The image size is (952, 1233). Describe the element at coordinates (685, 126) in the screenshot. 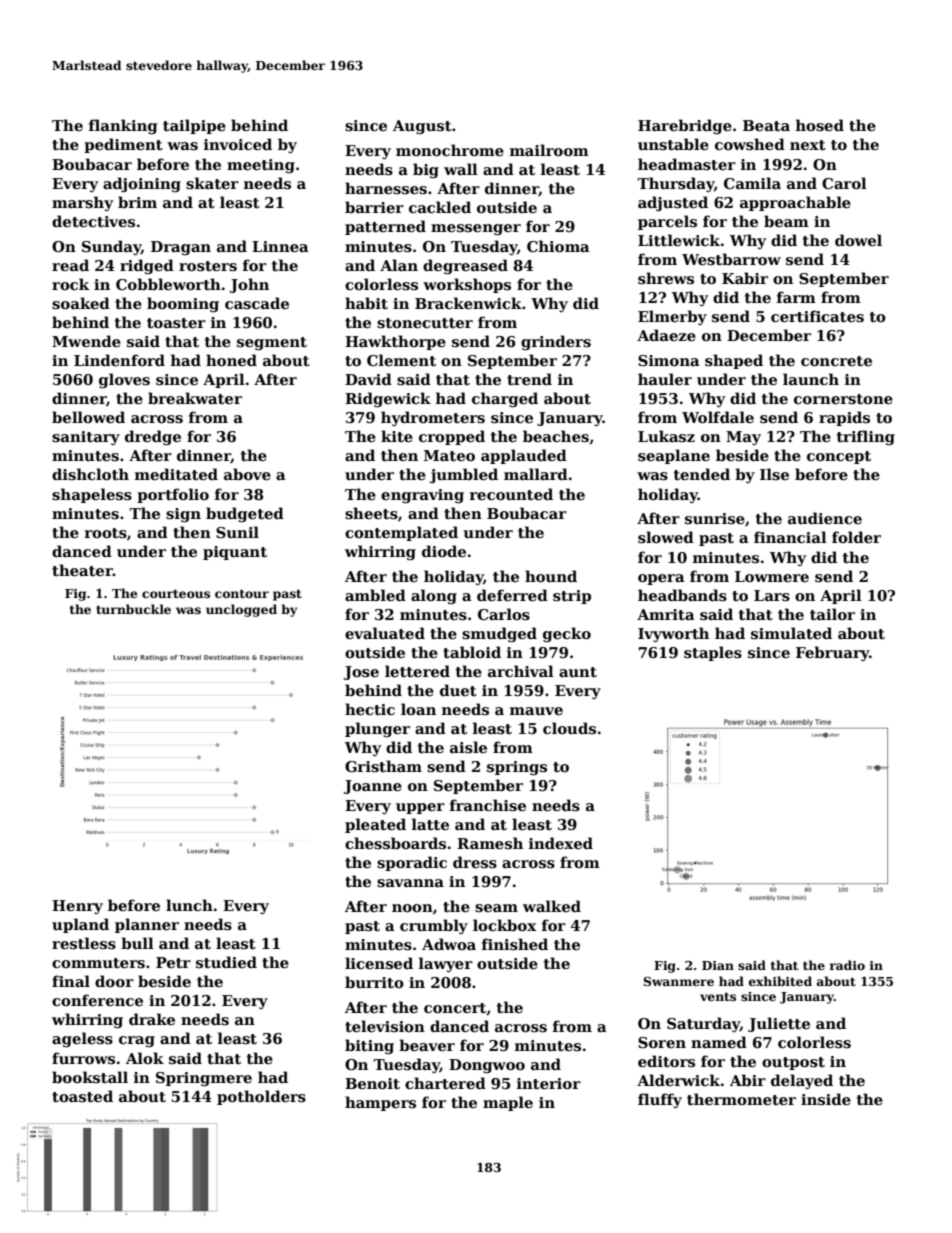

I see `Harebridge` at that location.
